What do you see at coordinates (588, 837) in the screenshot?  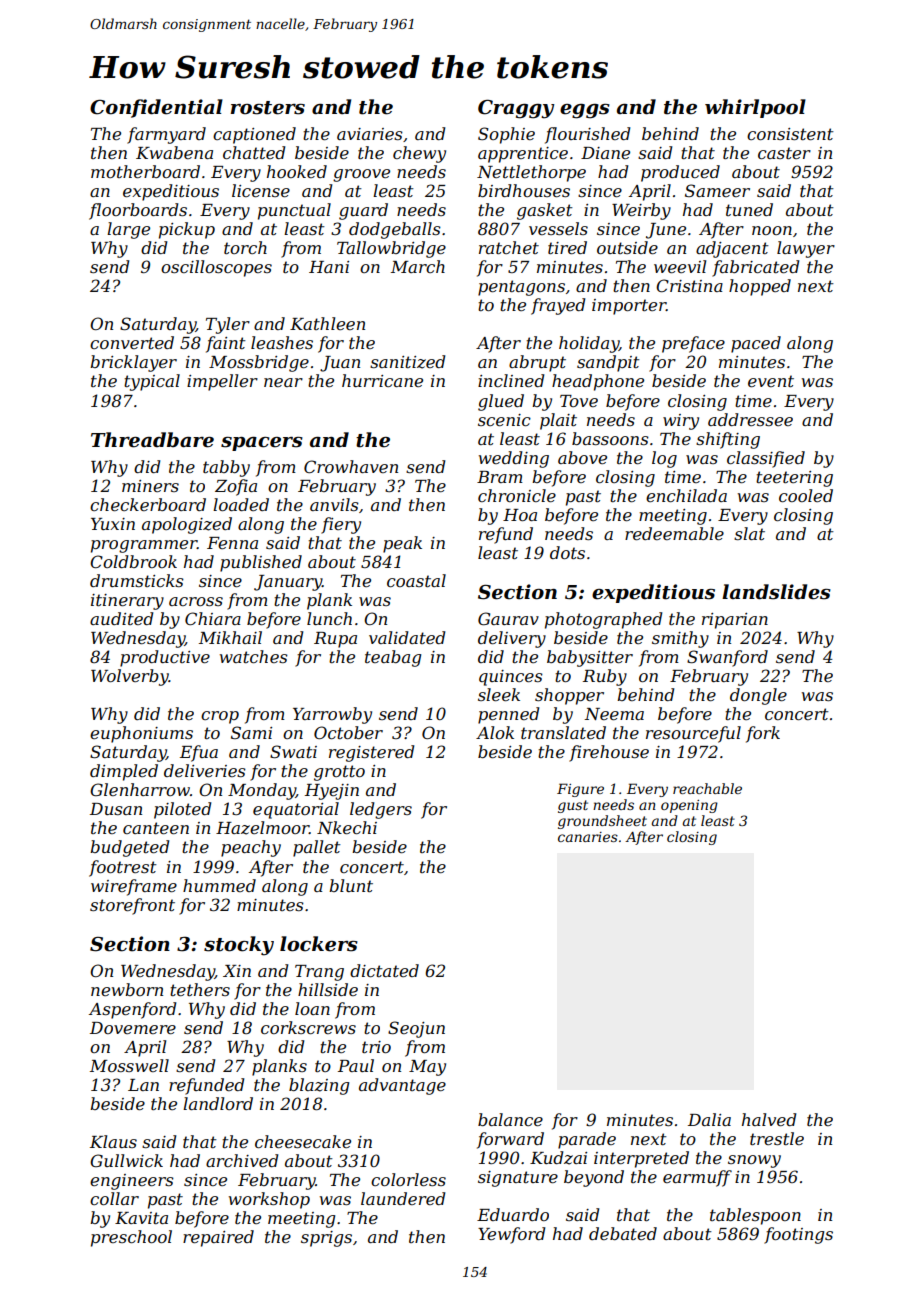 I see `canaries` at bounding box center [588, 837].
